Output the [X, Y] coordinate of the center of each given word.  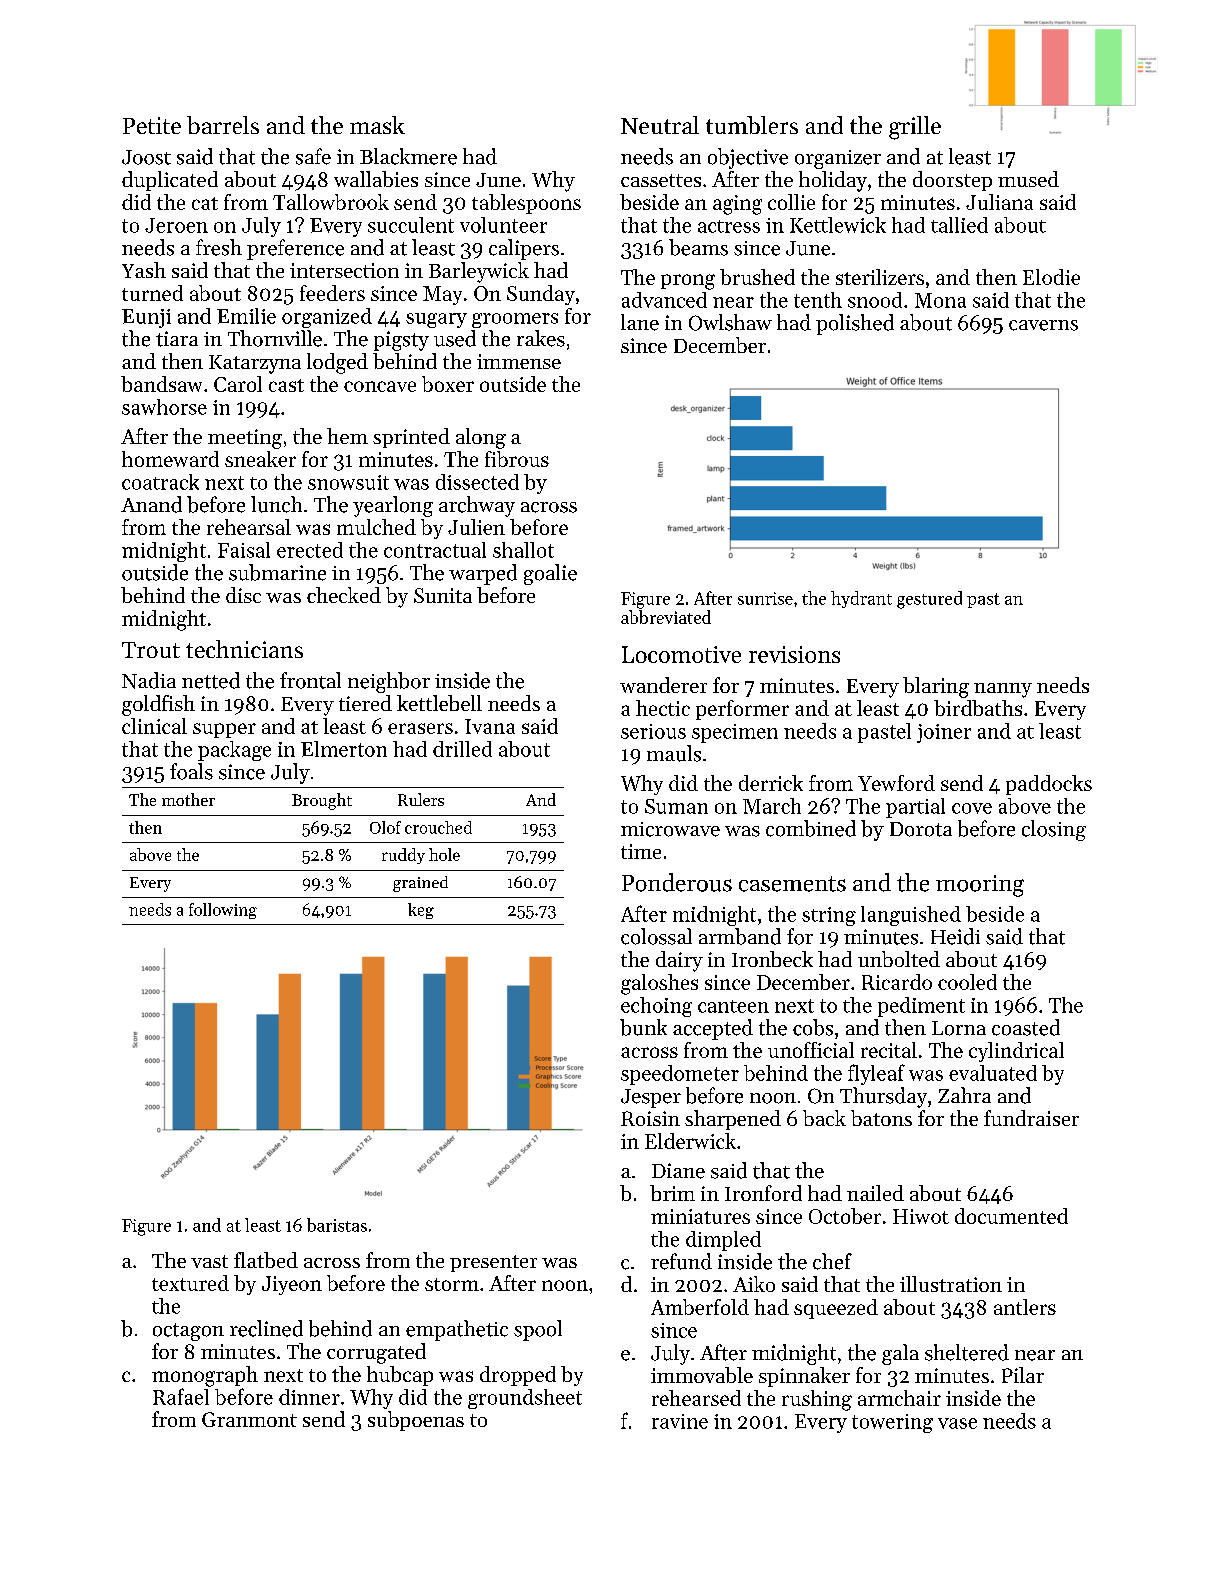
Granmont [249, 1419]
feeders [332, 293]
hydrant [861, 599]
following [223, 911]
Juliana [999, 202]
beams [698, 247]
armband [740, 936]
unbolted [899, 959]
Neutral [660, 125]
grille [915, 128]
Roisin [650, 1118]
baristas [337, 1225]
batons [881, 1118]
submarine [277, 572]
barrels [223, 125]
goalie [550, 574]
